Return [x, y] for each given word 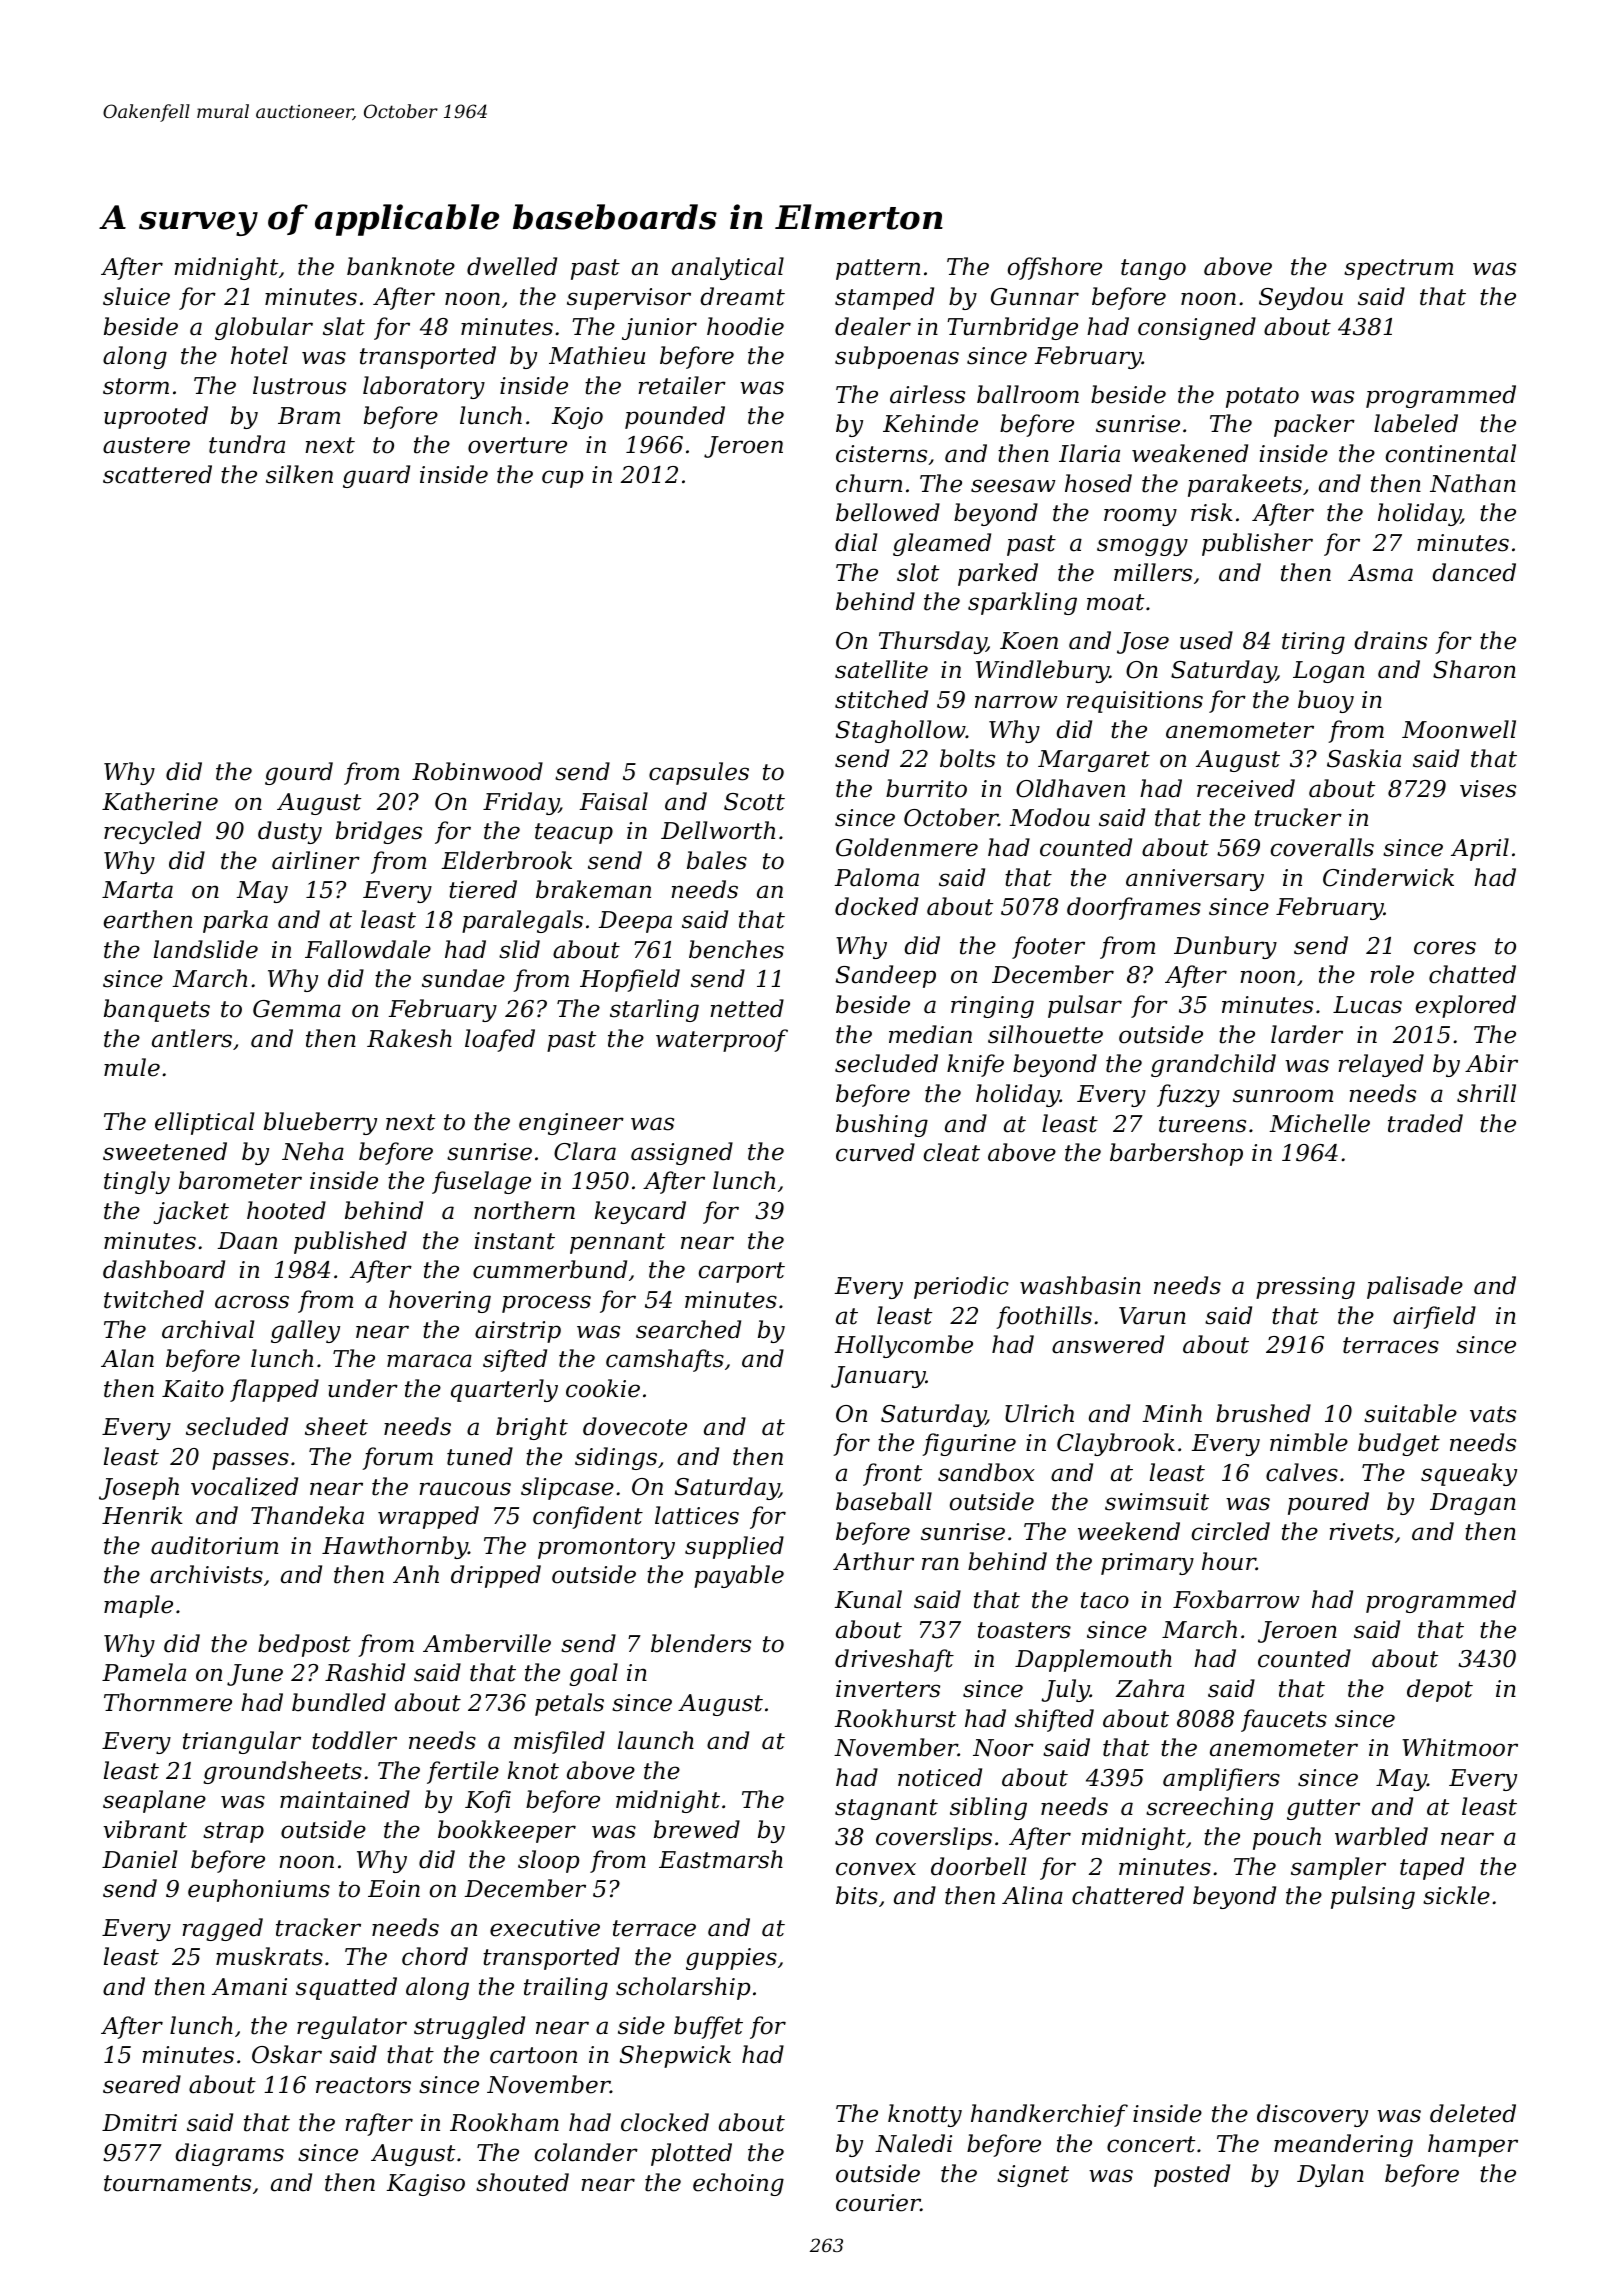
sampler [1338, 1868]
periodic [961, 1287]
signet [1033, 2176]
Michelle [1319, 1123]
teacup [574, 833]
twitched [154, 1299]
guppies [731, 1959]
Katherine [160, 801]
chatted [1472, 974]
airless [927, 394]
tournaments [177, 2183]
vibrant [145, 1829]
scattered [157, 474]
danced [1474, 572]
